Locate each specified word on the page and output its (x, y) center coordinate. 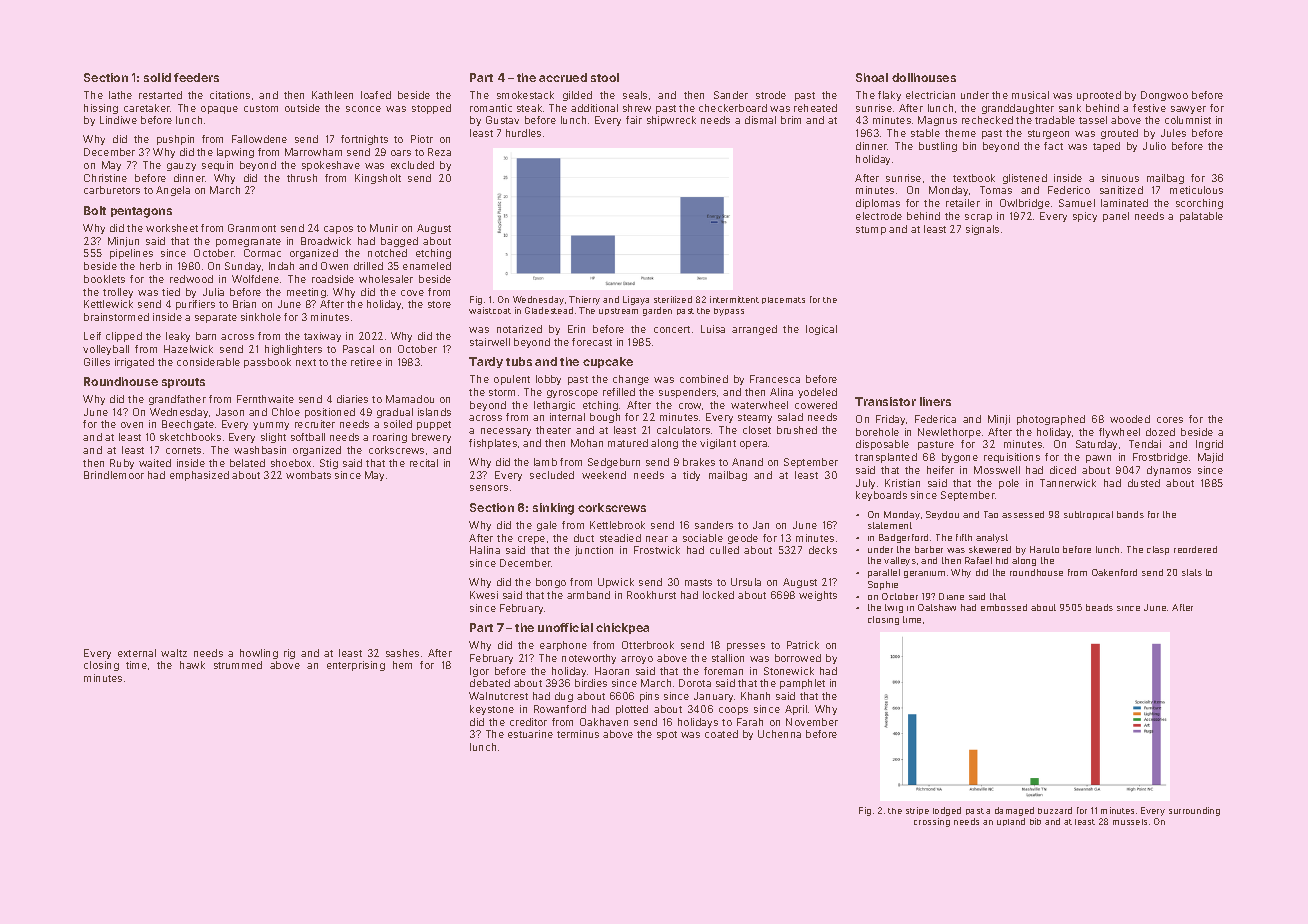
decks (823, 550)
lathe (120, 95)
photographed (1051, 420)
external (137, 653)
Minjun (123, 242)
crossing (932, 822)
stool (605, 77)
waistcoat (490, 310)
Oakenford (1114, 572)
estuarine (530, 734)
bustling (938, 147)
